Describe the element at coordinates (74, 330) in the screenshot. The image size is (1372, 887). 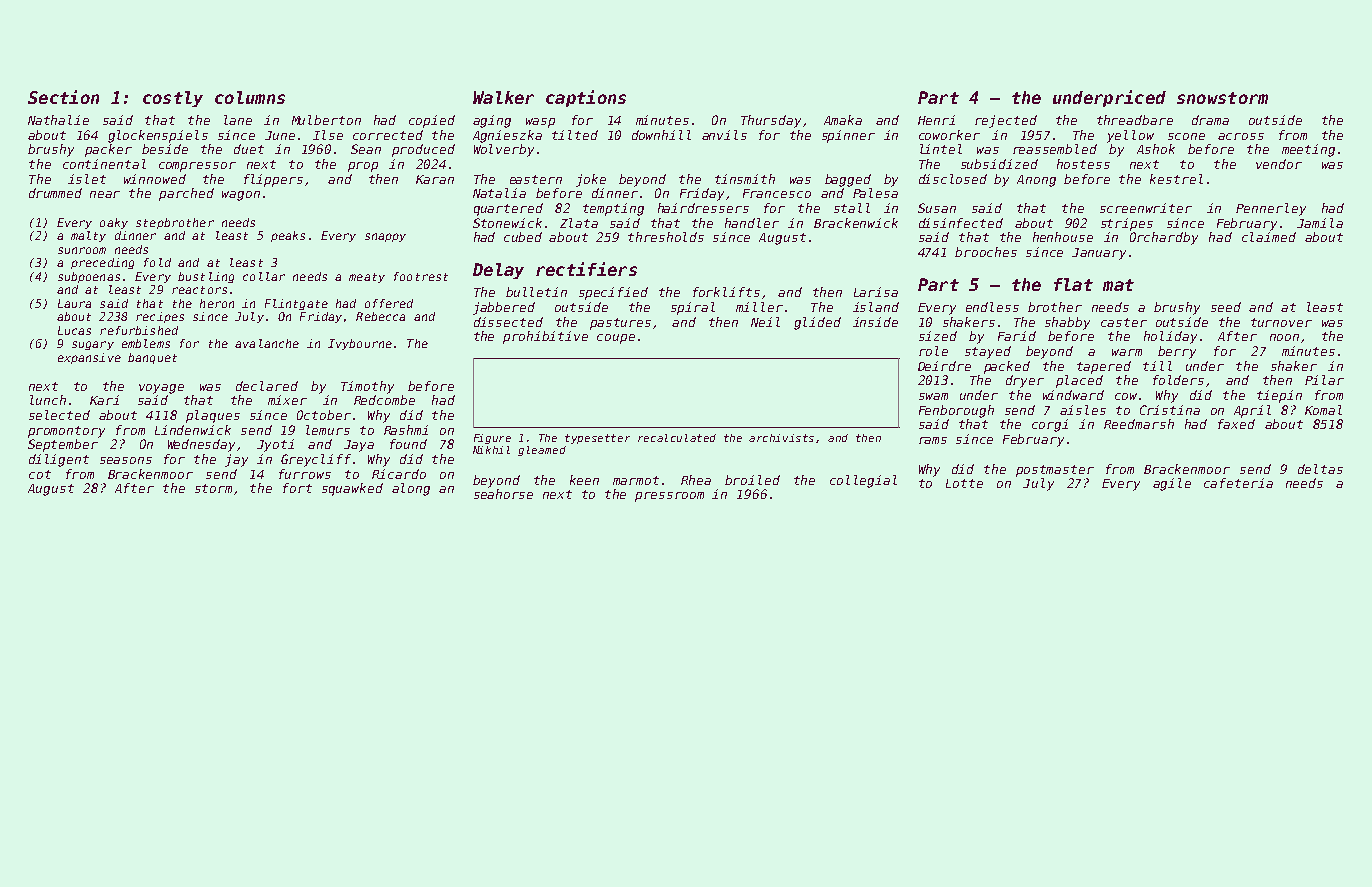
I see `Lucas` at that location.
